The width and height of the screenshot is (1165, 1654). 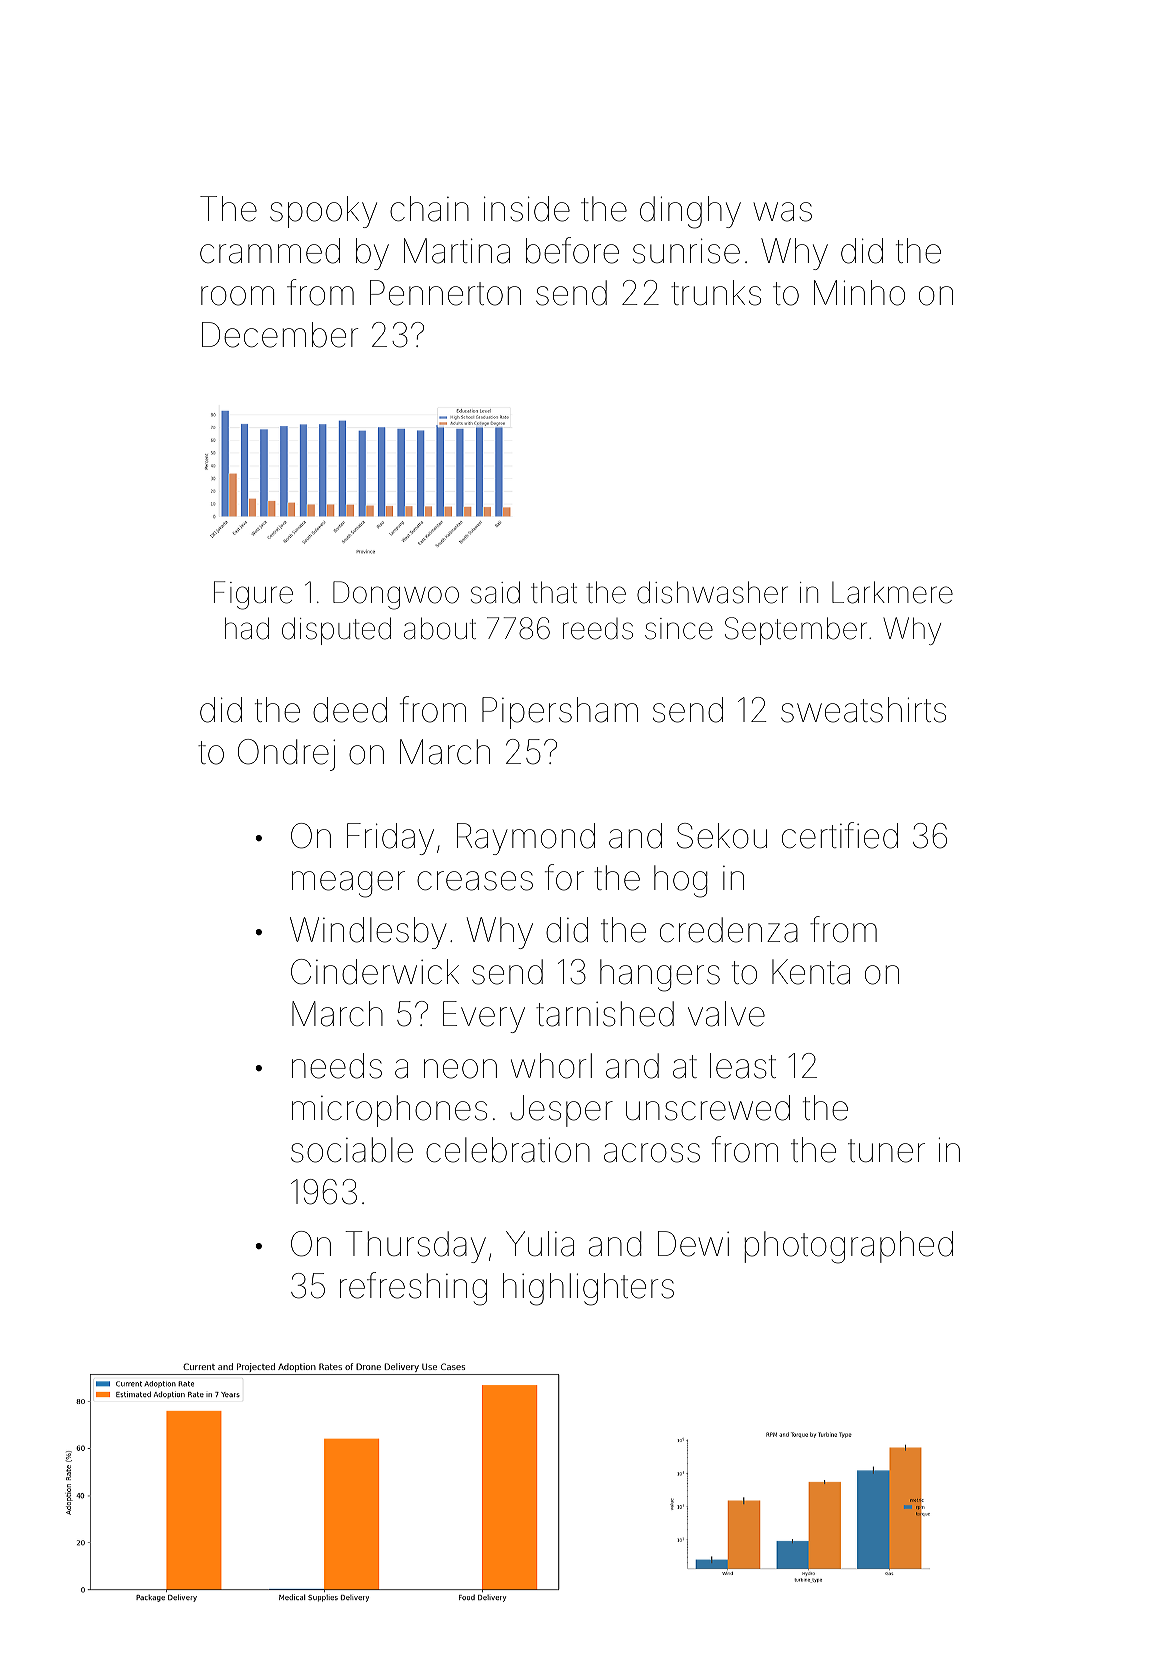 What do you see at coordinates (352, 1150) in the screenshot?
I see `sociable` at bounding box center [352, 1150].
